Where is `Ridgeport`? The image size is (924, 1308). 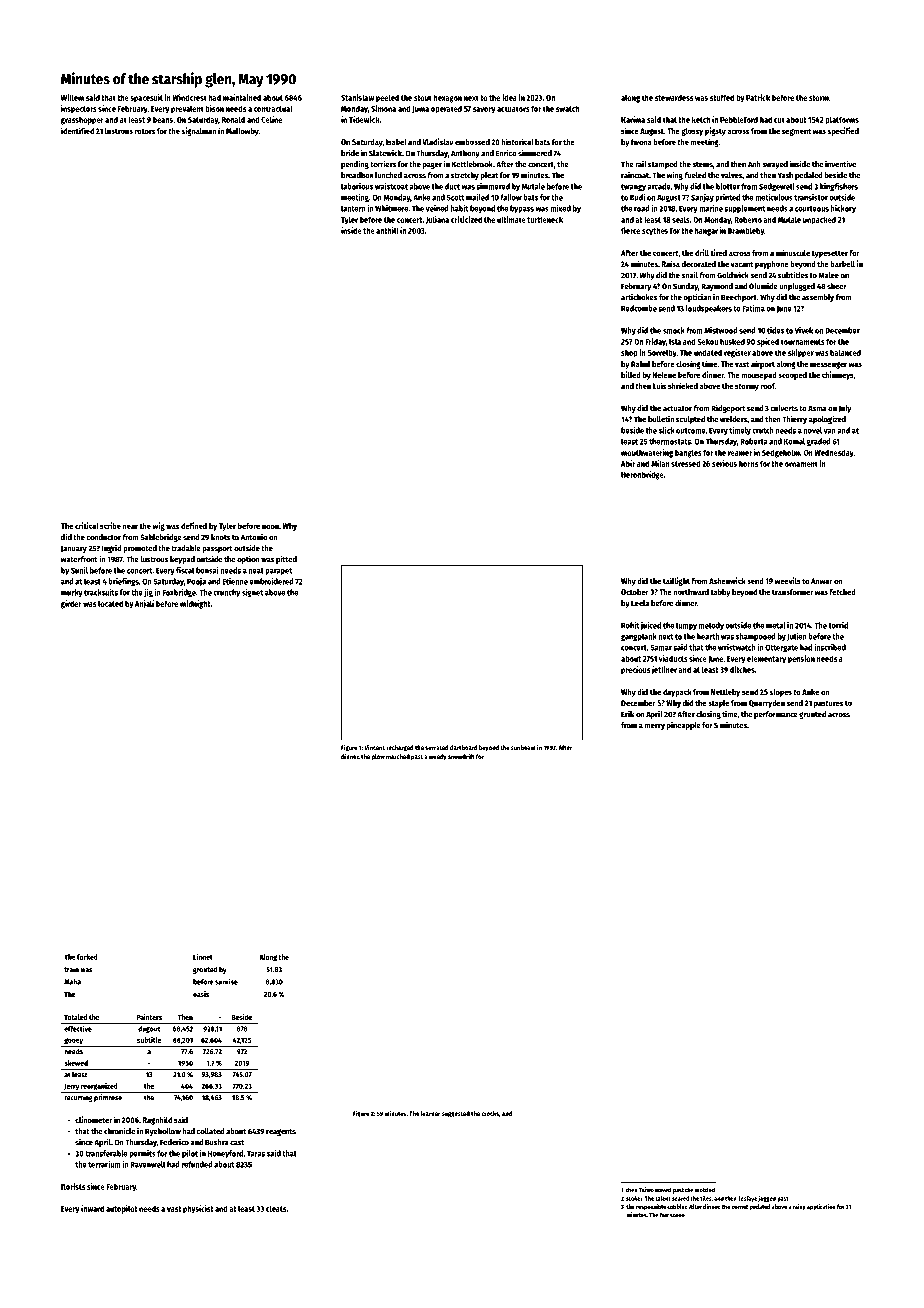
Ridgeport is located at coordinates (728, 408).
